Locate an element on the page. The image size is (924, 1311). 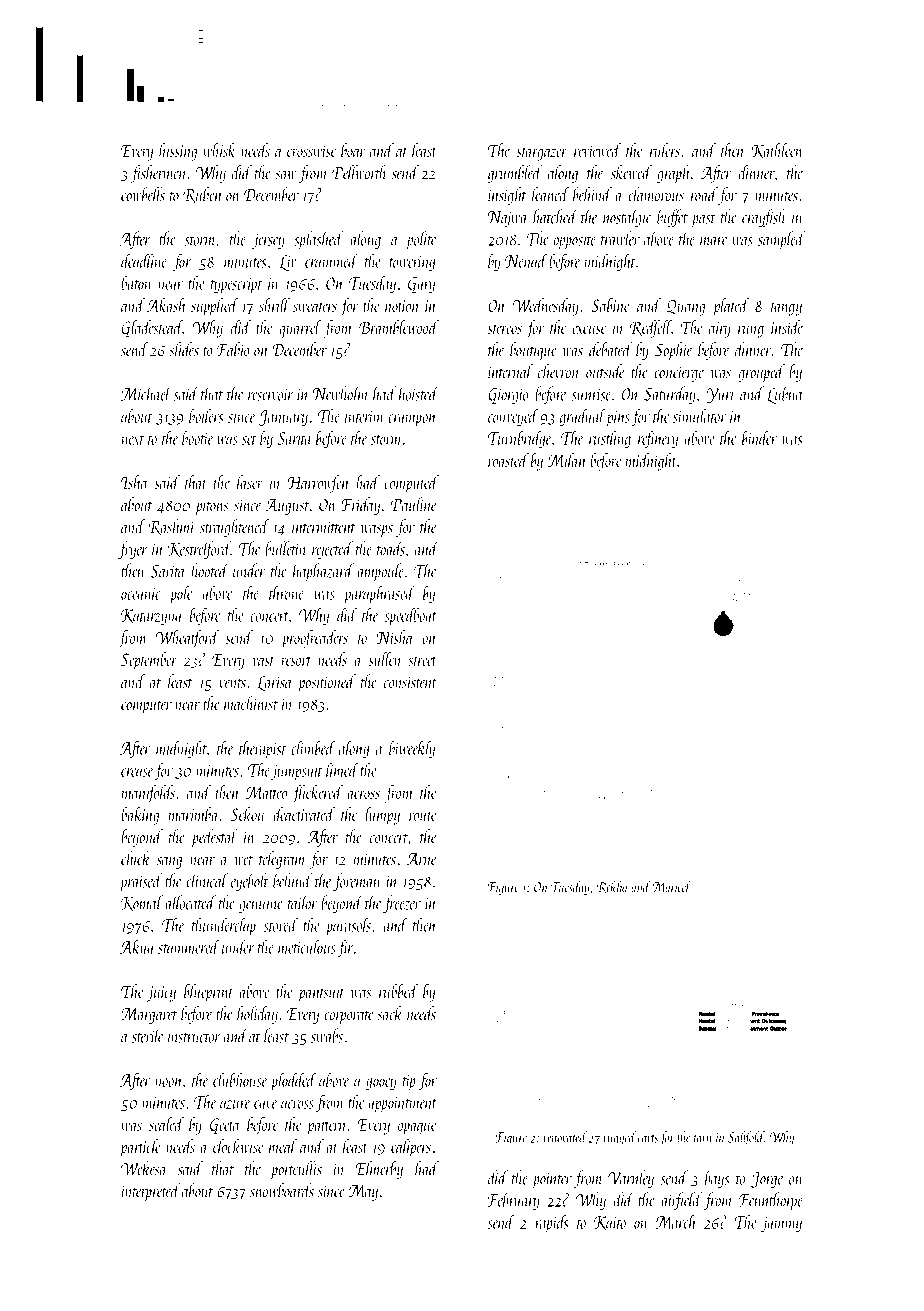
Kathleen is located at coordinates (777, 151).
